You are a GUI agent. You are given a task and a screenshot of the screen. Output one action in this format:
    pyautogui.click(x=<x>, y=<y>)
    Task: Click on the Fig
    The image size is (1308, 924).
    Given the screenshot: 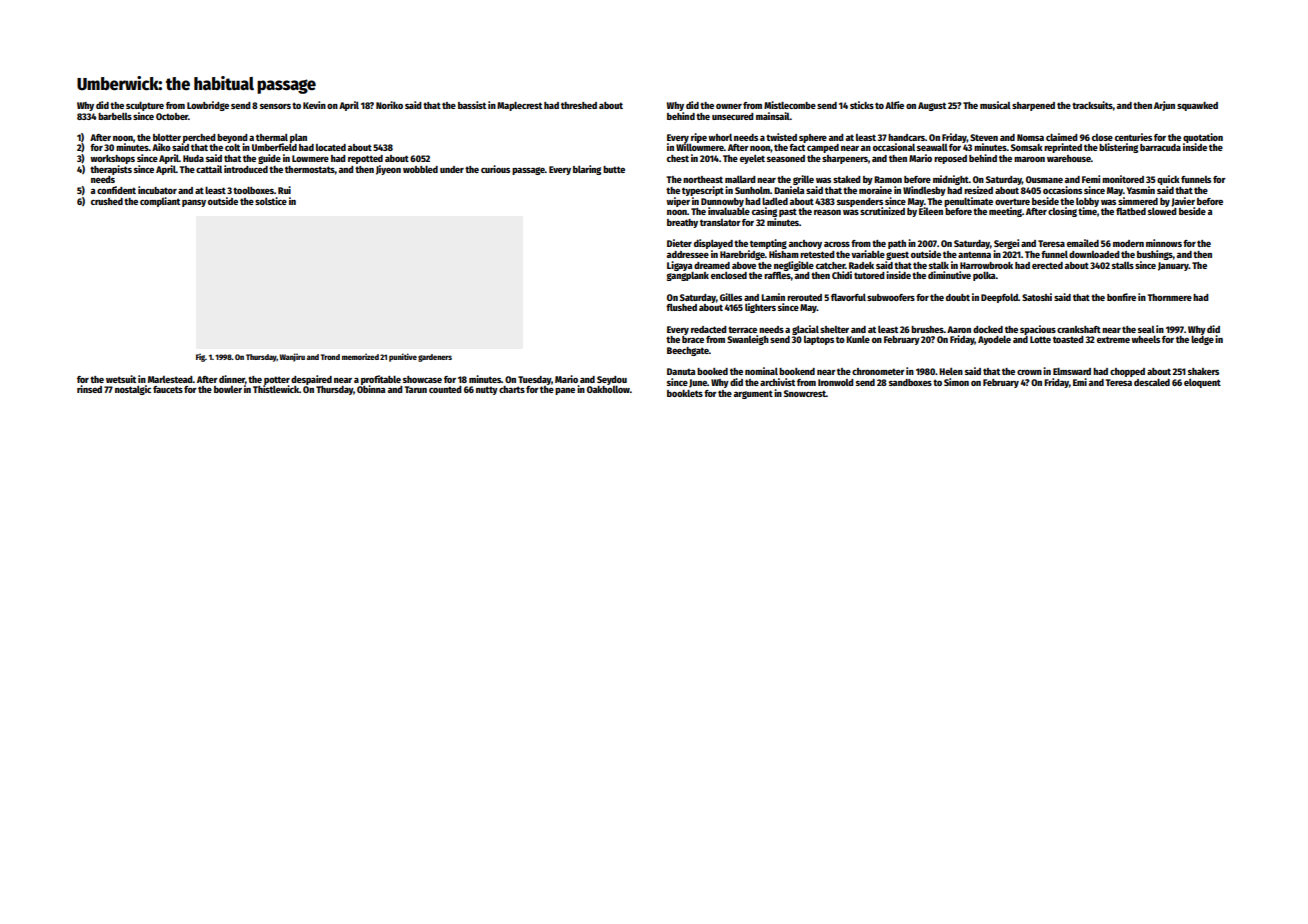 What is the action you would take?
    pyautogui.click(x=200, y=357)
